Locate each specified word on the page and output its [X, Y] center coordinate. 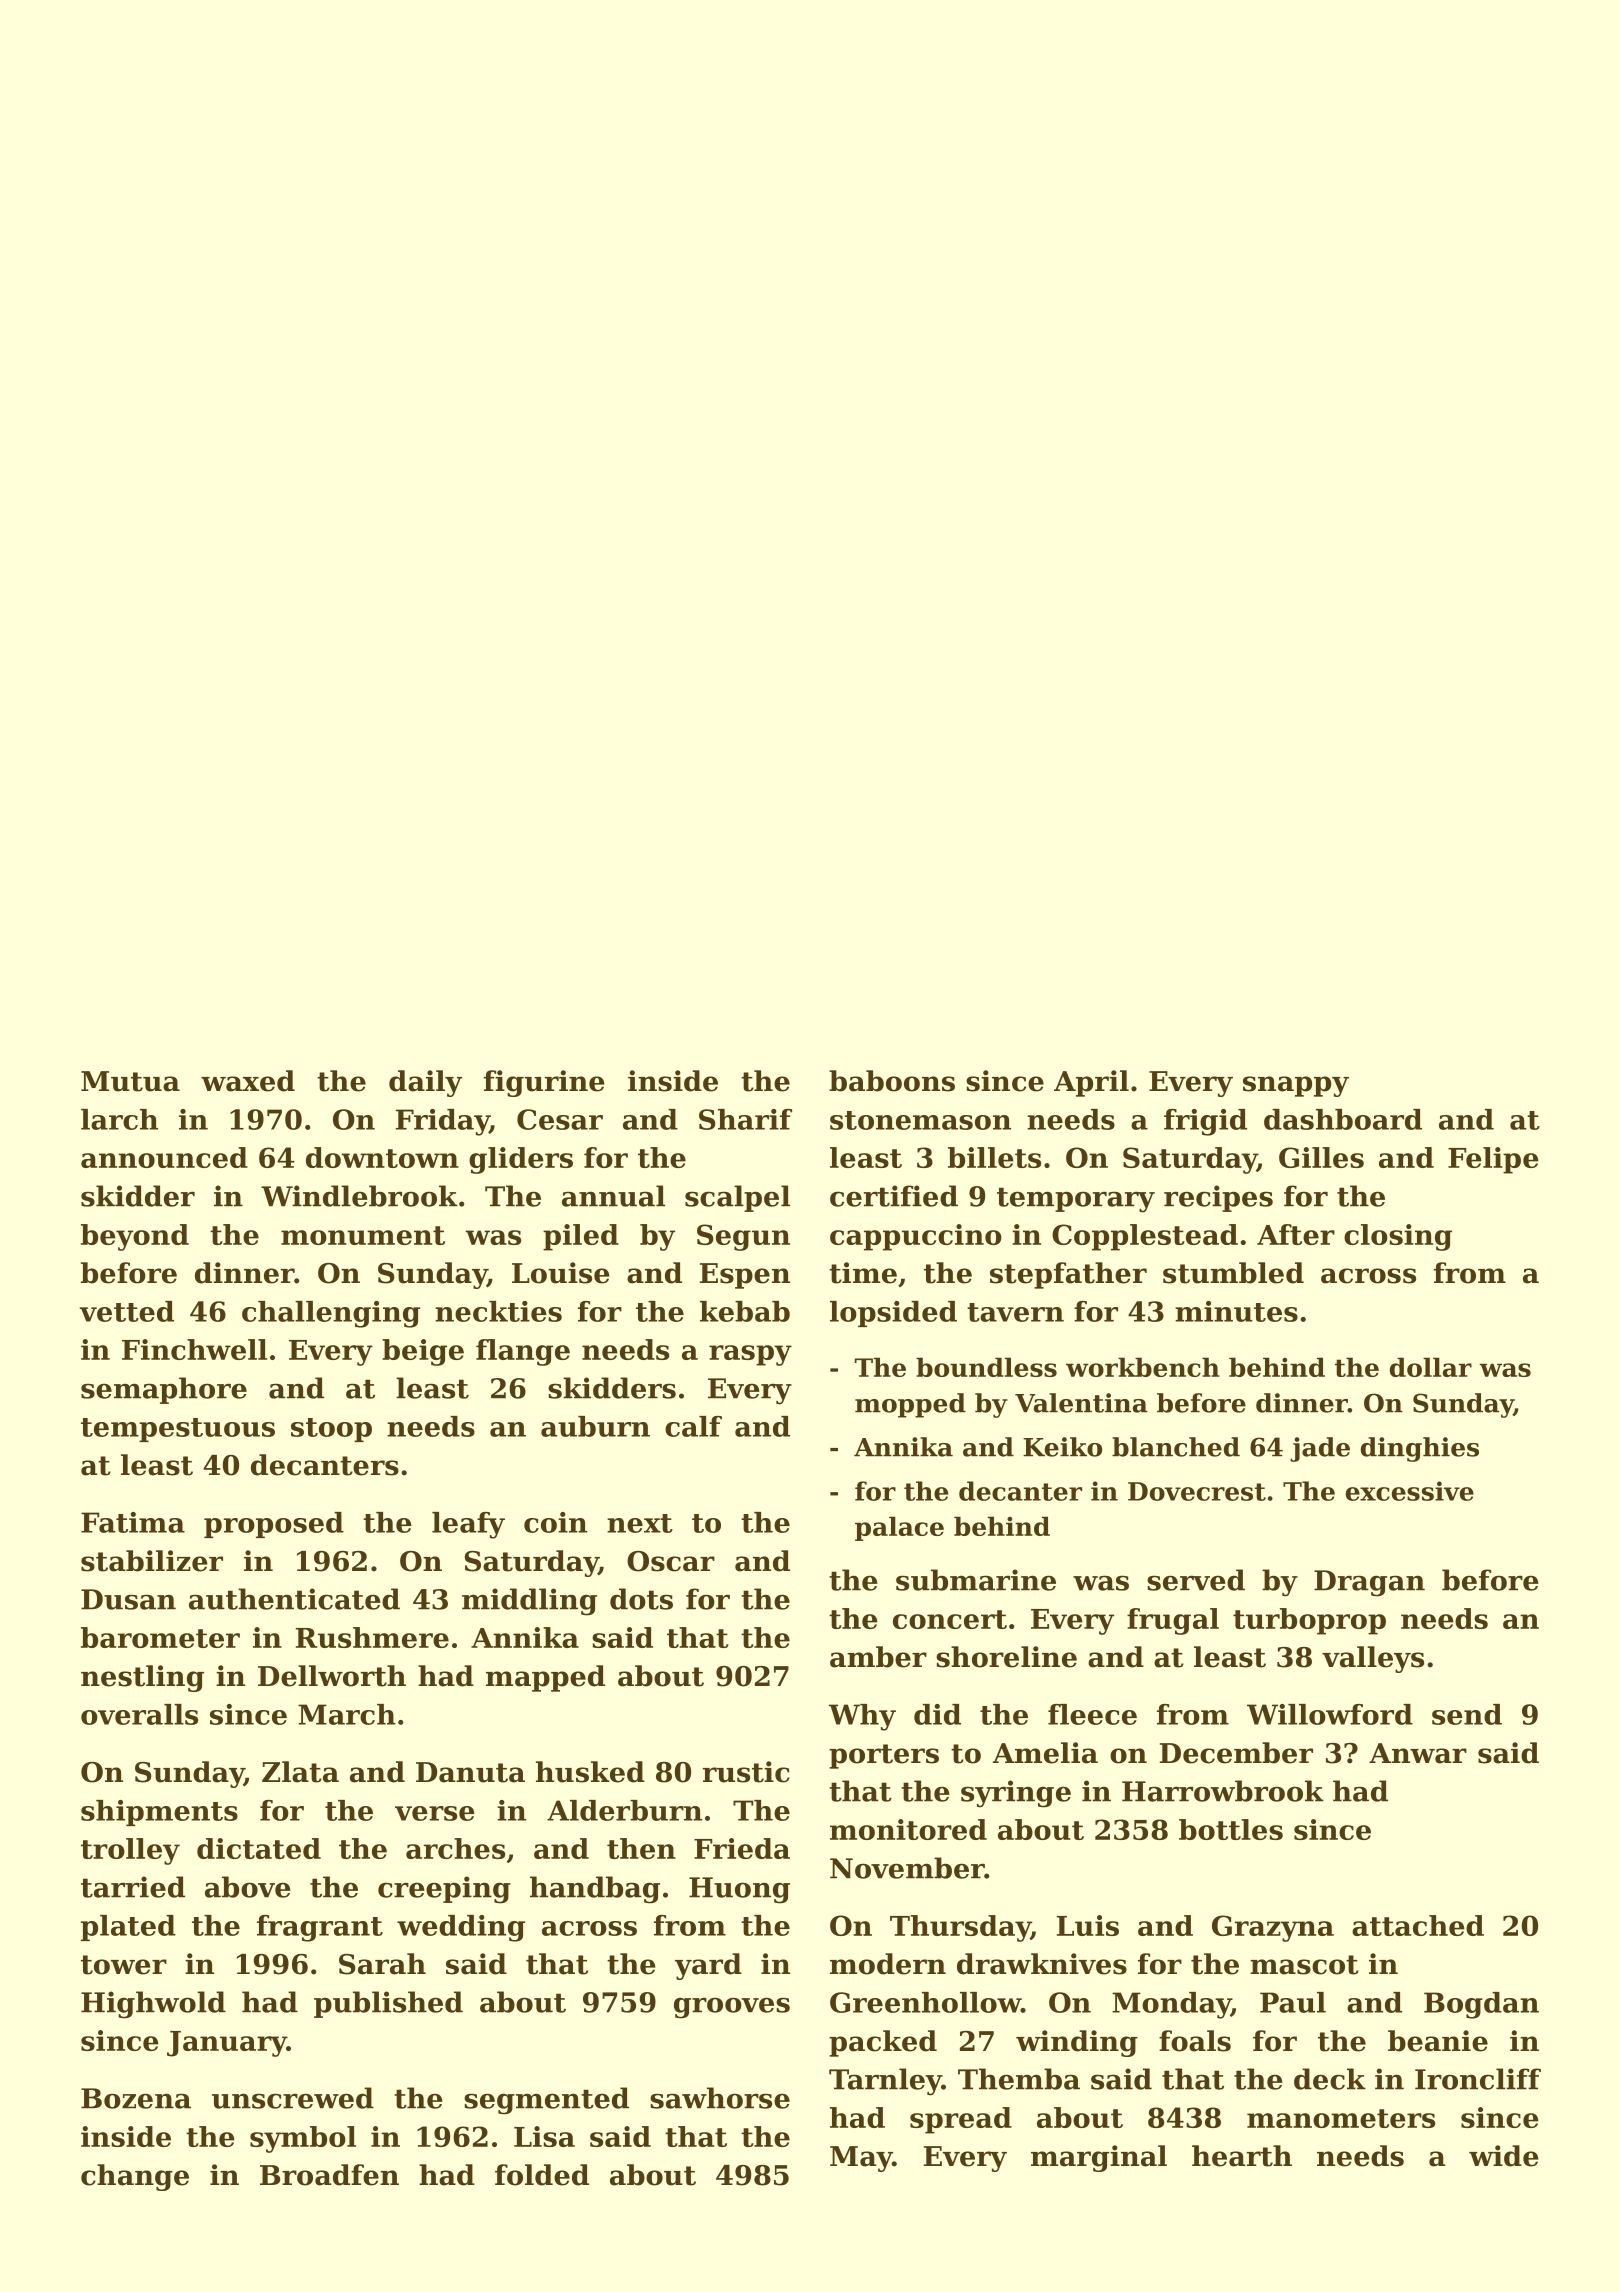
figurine [544, 1083]
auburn [595, 1426]
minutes [1236, 1311]
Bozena [136, 2098]
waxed [248, 1081]
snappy [1296, 1086]
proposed [274, 1525]
